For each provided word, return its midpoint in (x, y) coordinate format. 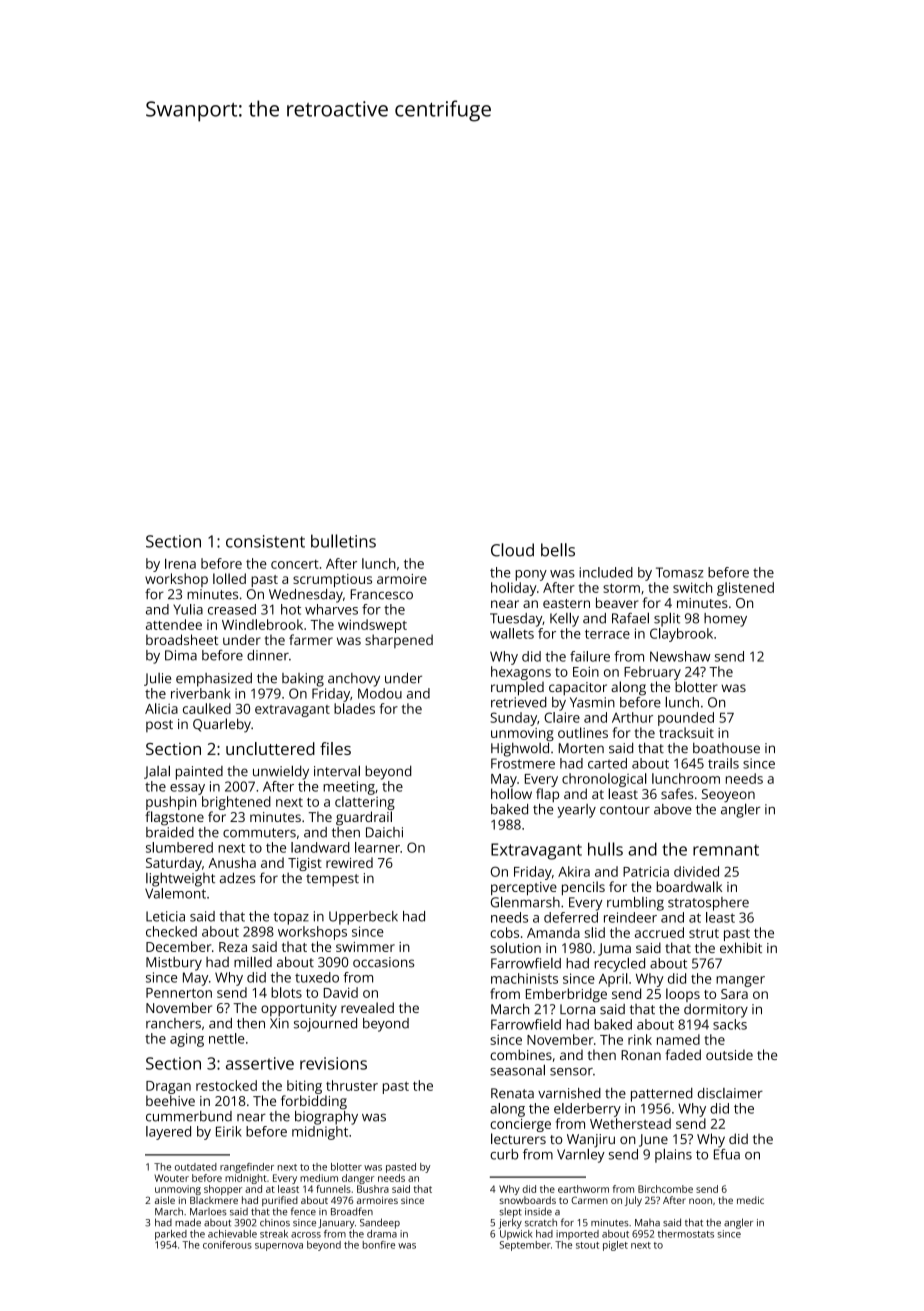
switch (692, 587)
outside (729, 1054)
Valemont (175, 893)
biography (326, 1118)
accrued (659, 932)
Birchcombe (665, 1189)
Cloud (512, 550)
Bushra (373, 1189)
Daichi (384, 832)
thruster (352, 1085)
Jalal (157, 772)
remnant (726, 850)
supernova (279, 1247)
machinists (524, 978)
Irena (180, 563)
